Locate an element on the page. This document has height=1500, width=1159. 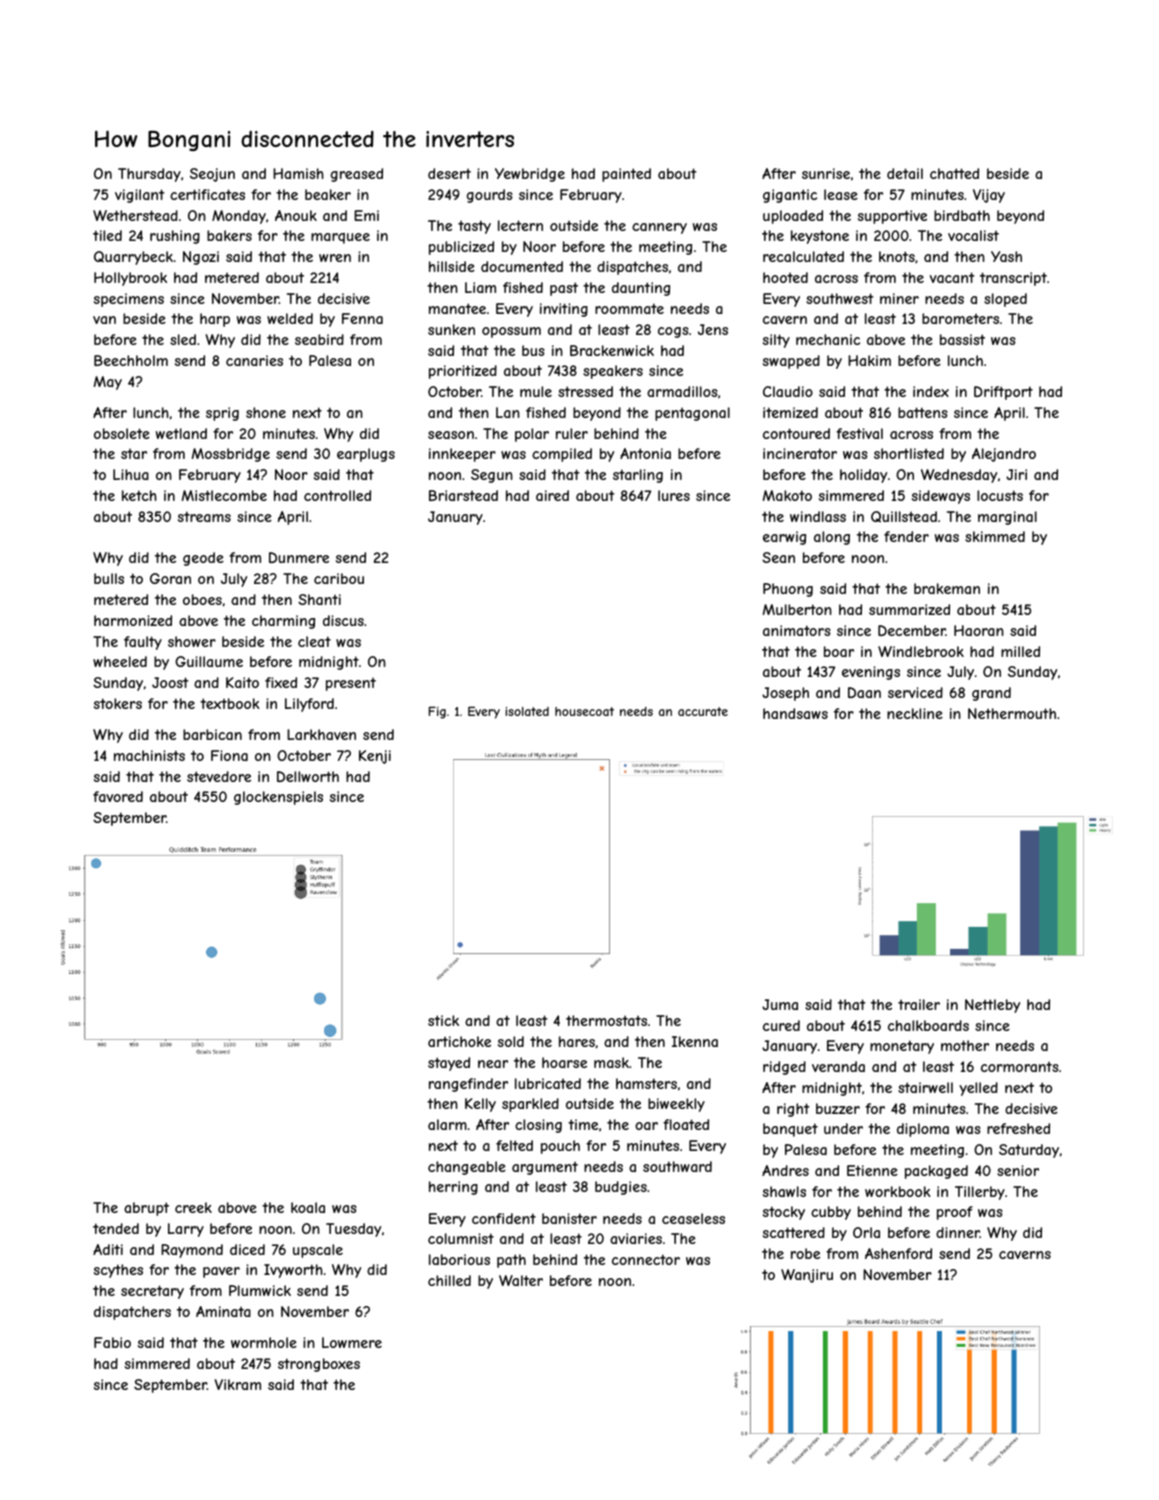
detail is located at coordinates (905, 173).
